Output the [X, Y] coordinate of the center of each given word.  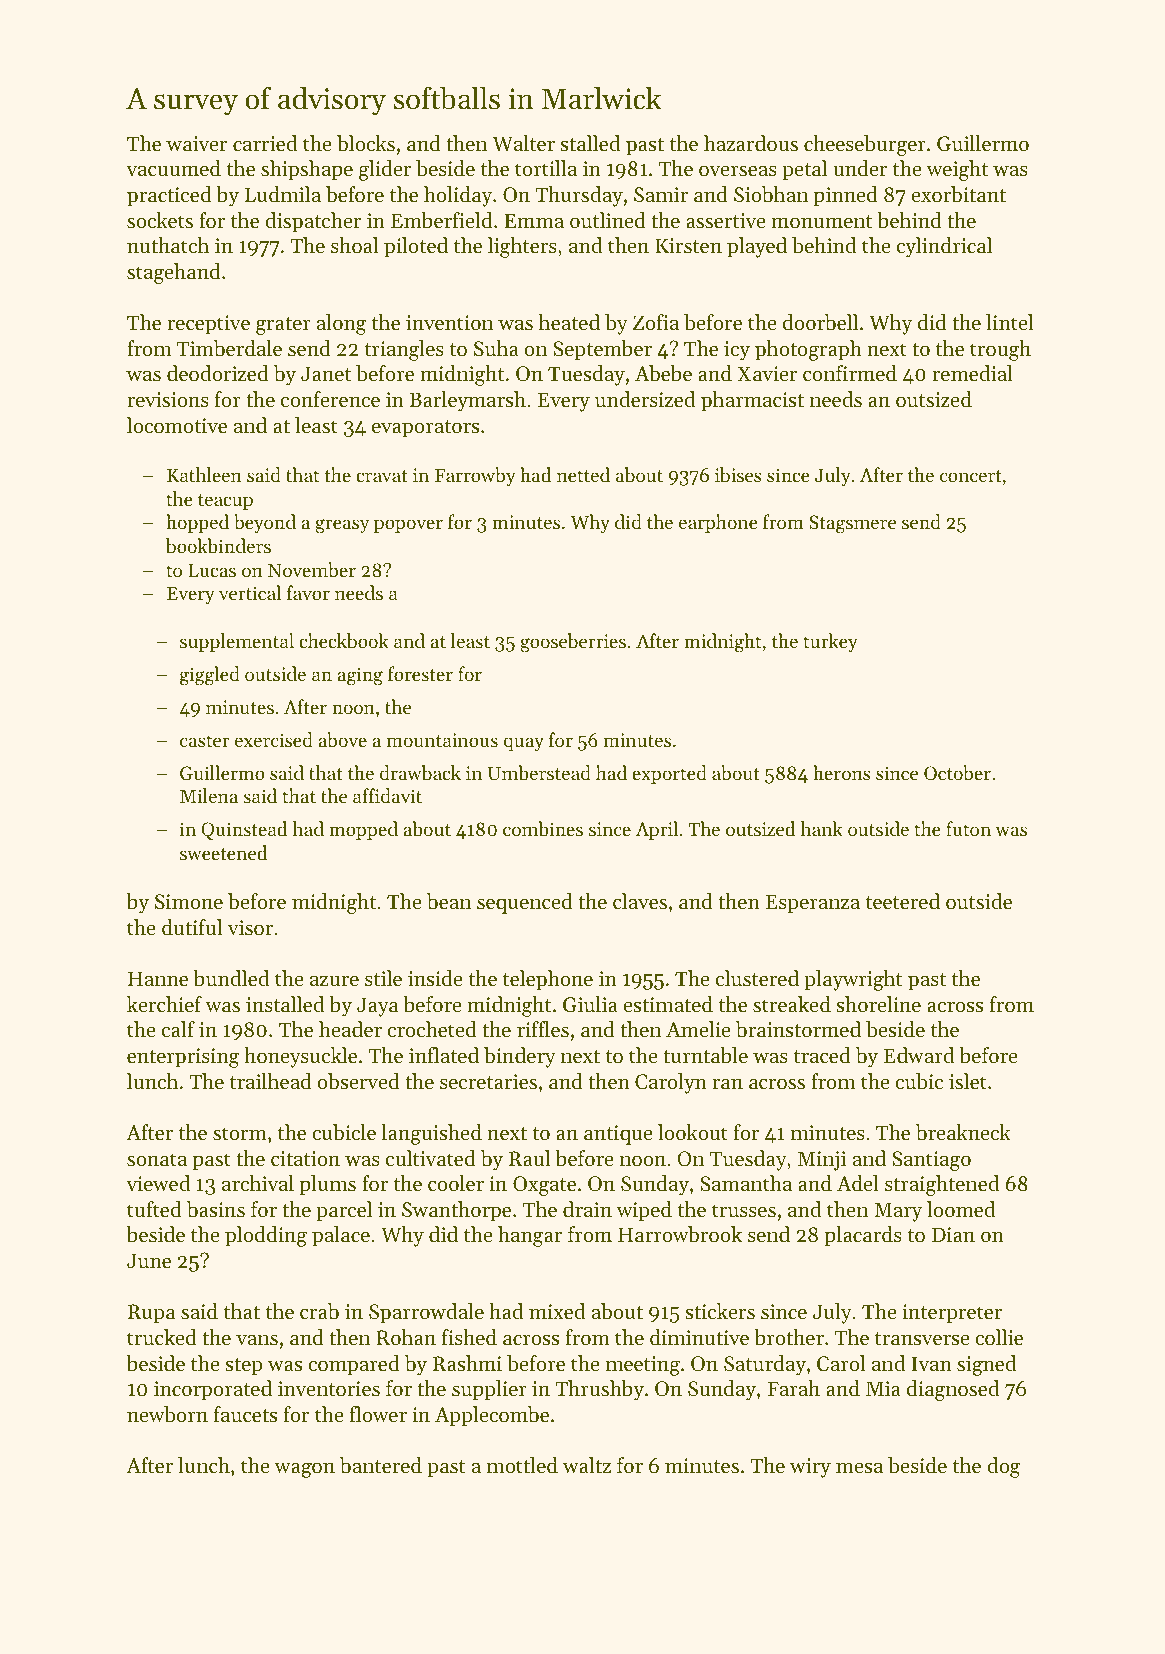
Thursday [579, 196]
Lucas [212, 570]
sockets [160, 220]
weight [957, 170]
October [957, 773]
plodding [266, 1236]
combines [543, 828]
